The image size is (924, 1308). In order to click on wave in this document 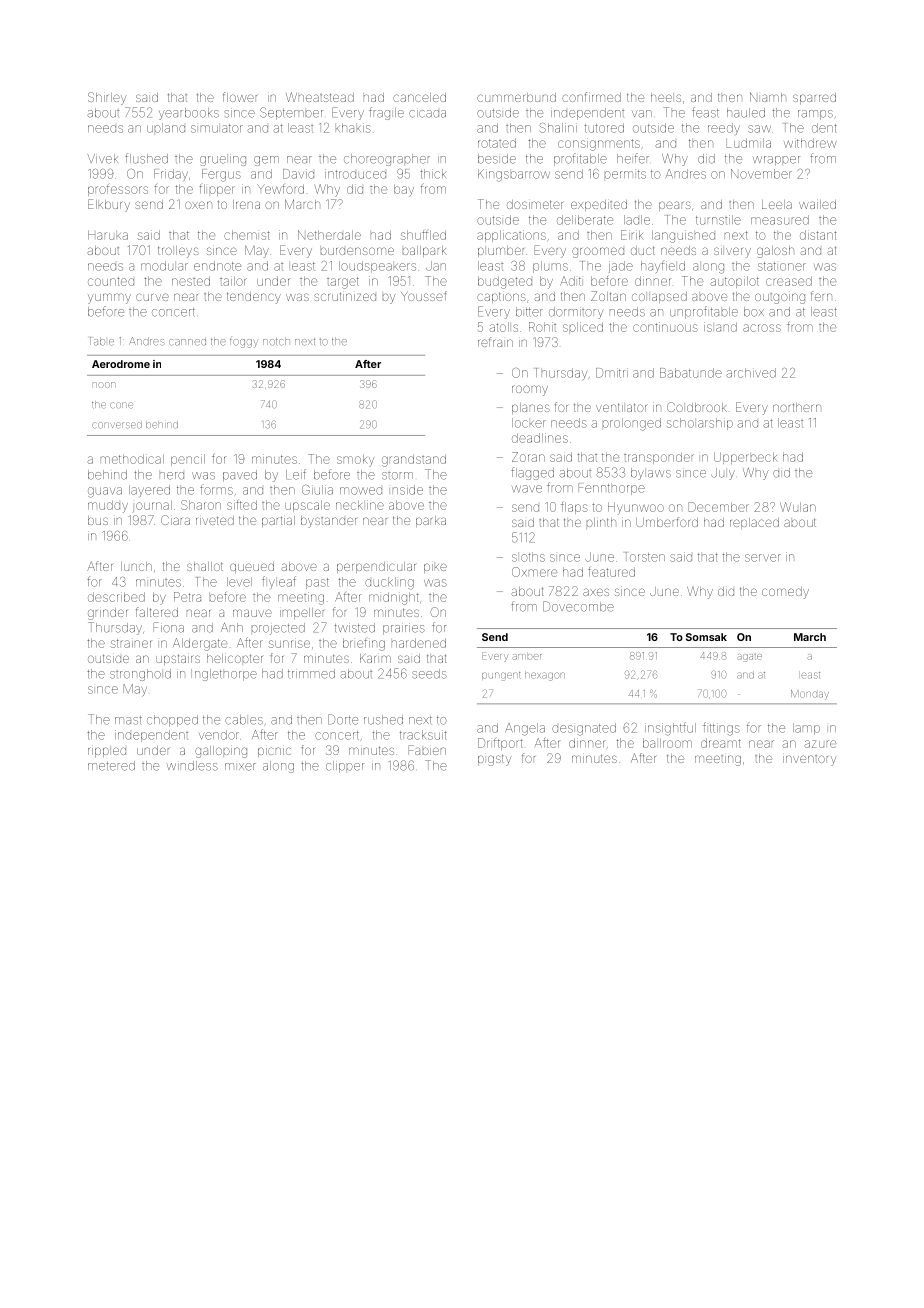, I will do `click(527, 489)`.
